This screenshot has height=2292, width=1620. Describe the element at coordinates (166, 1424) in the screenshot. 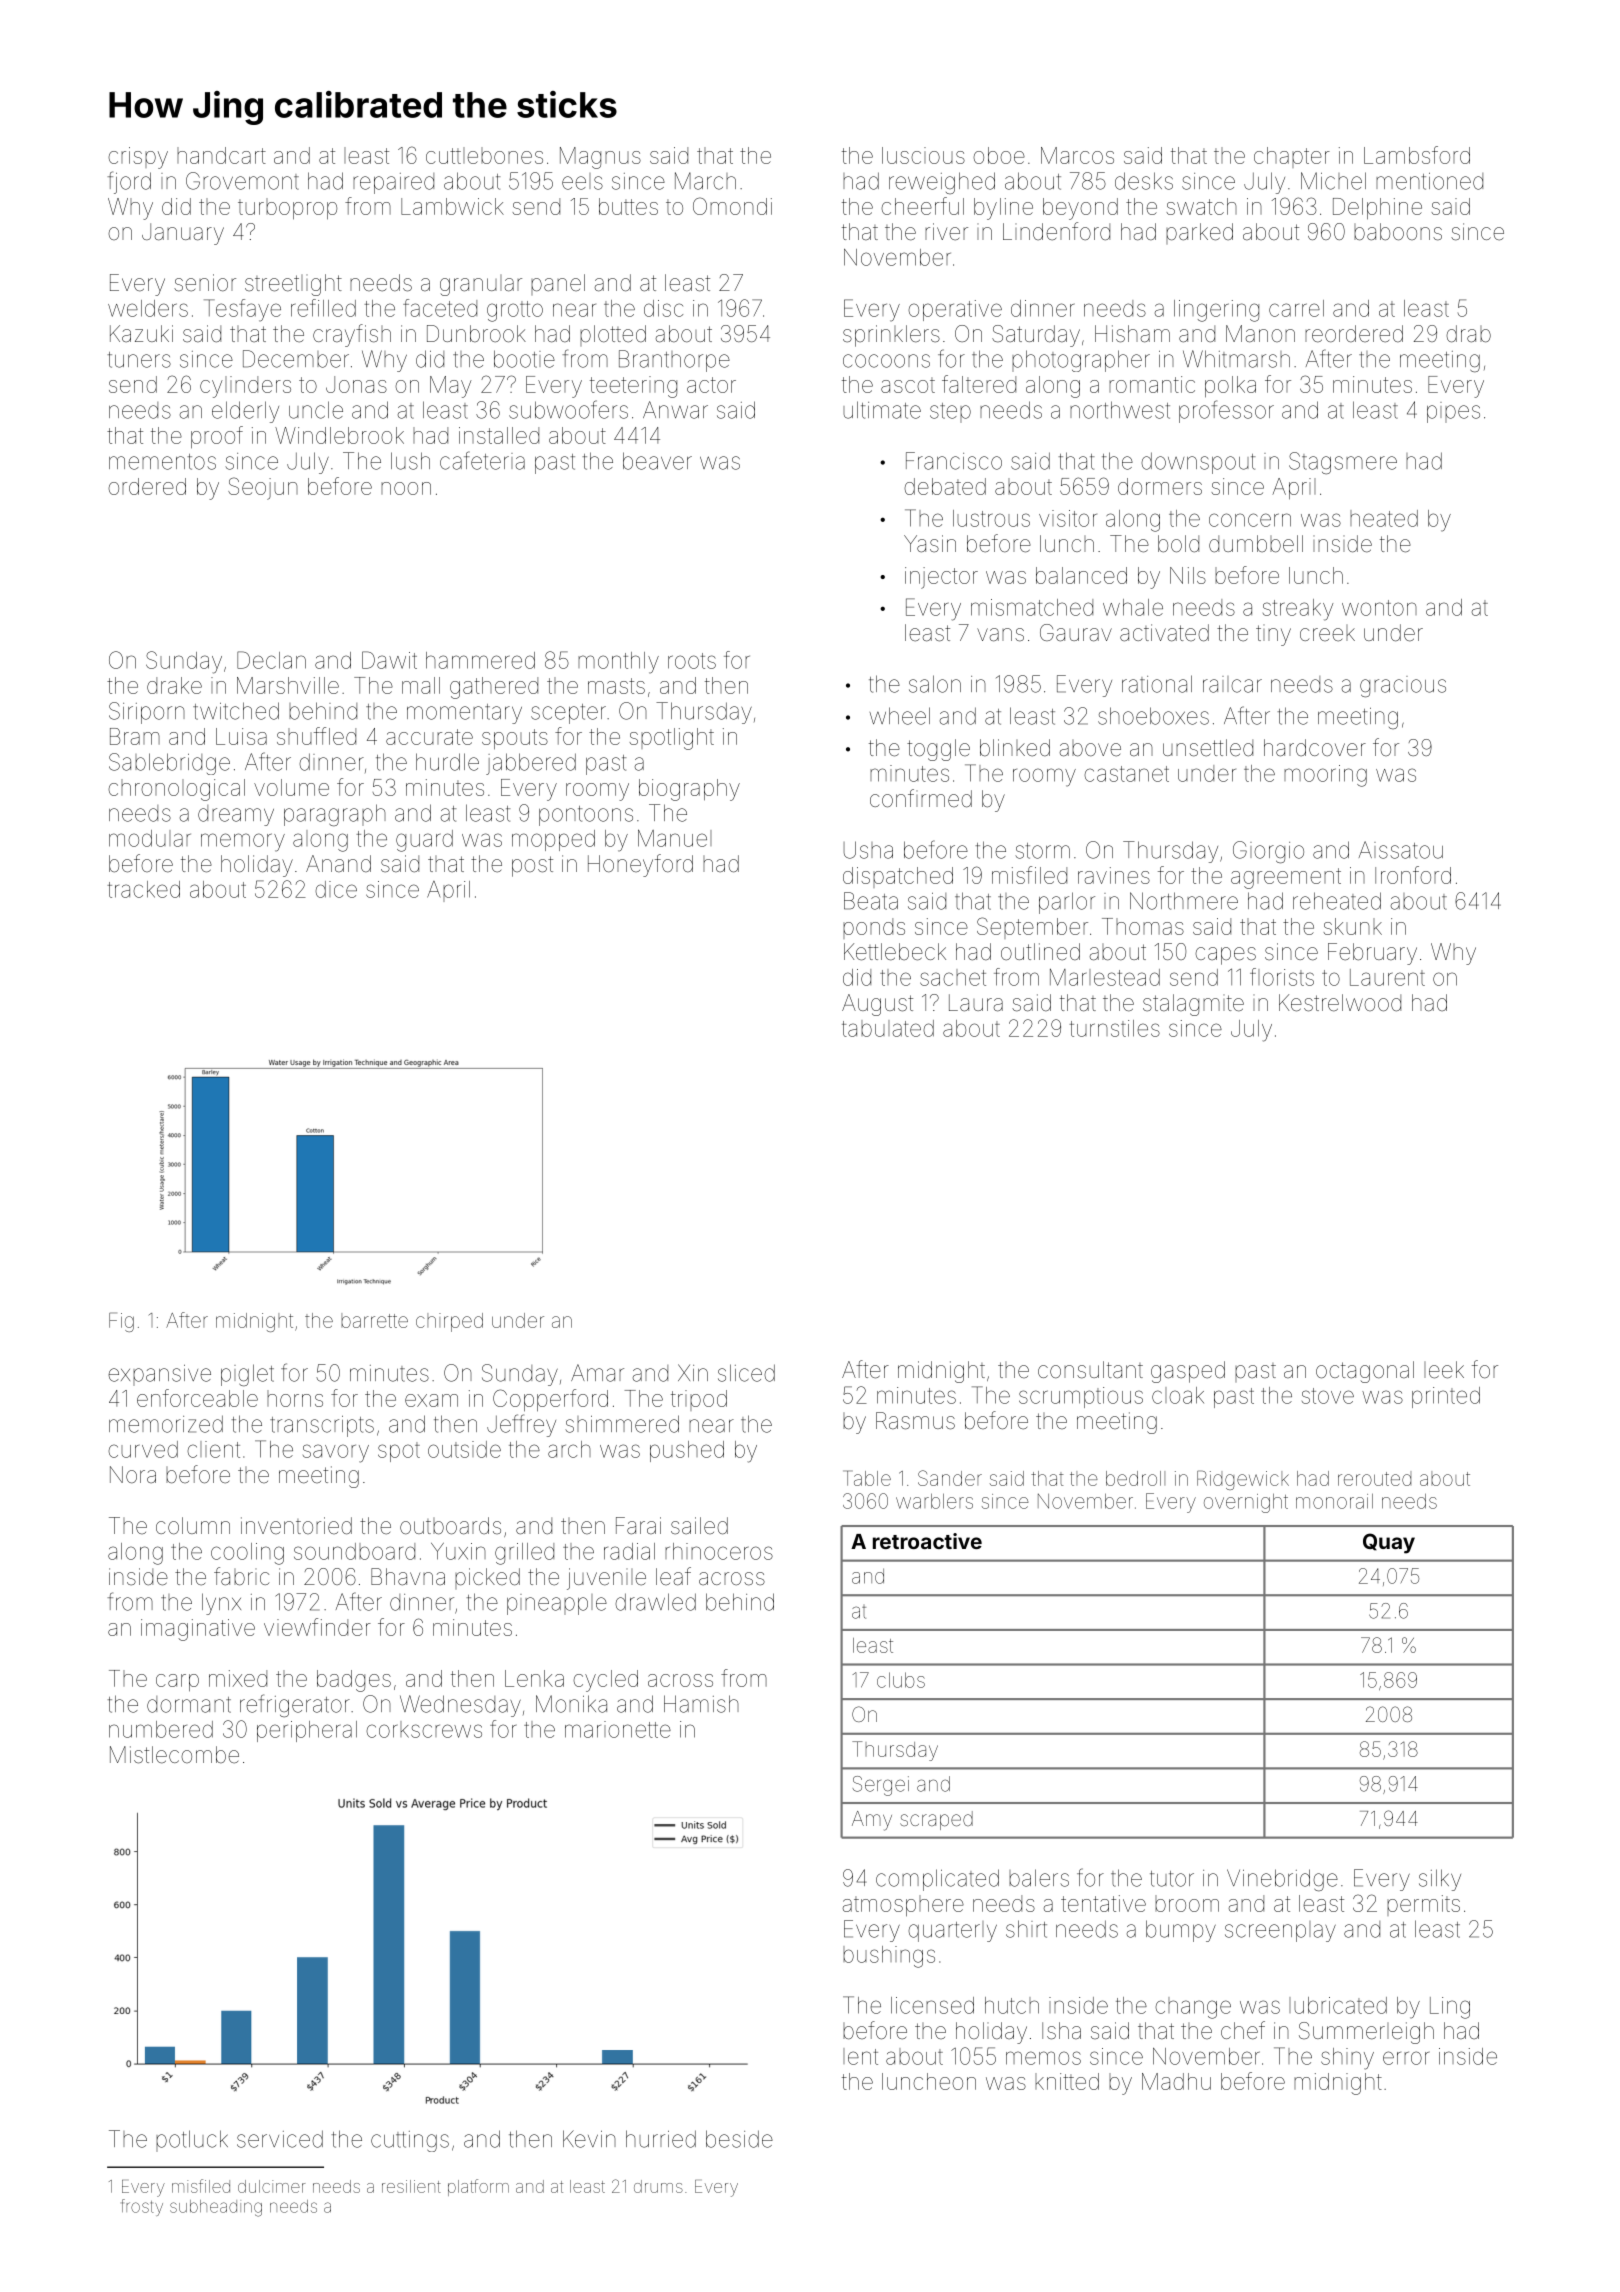

I see `memorized` at that location.
